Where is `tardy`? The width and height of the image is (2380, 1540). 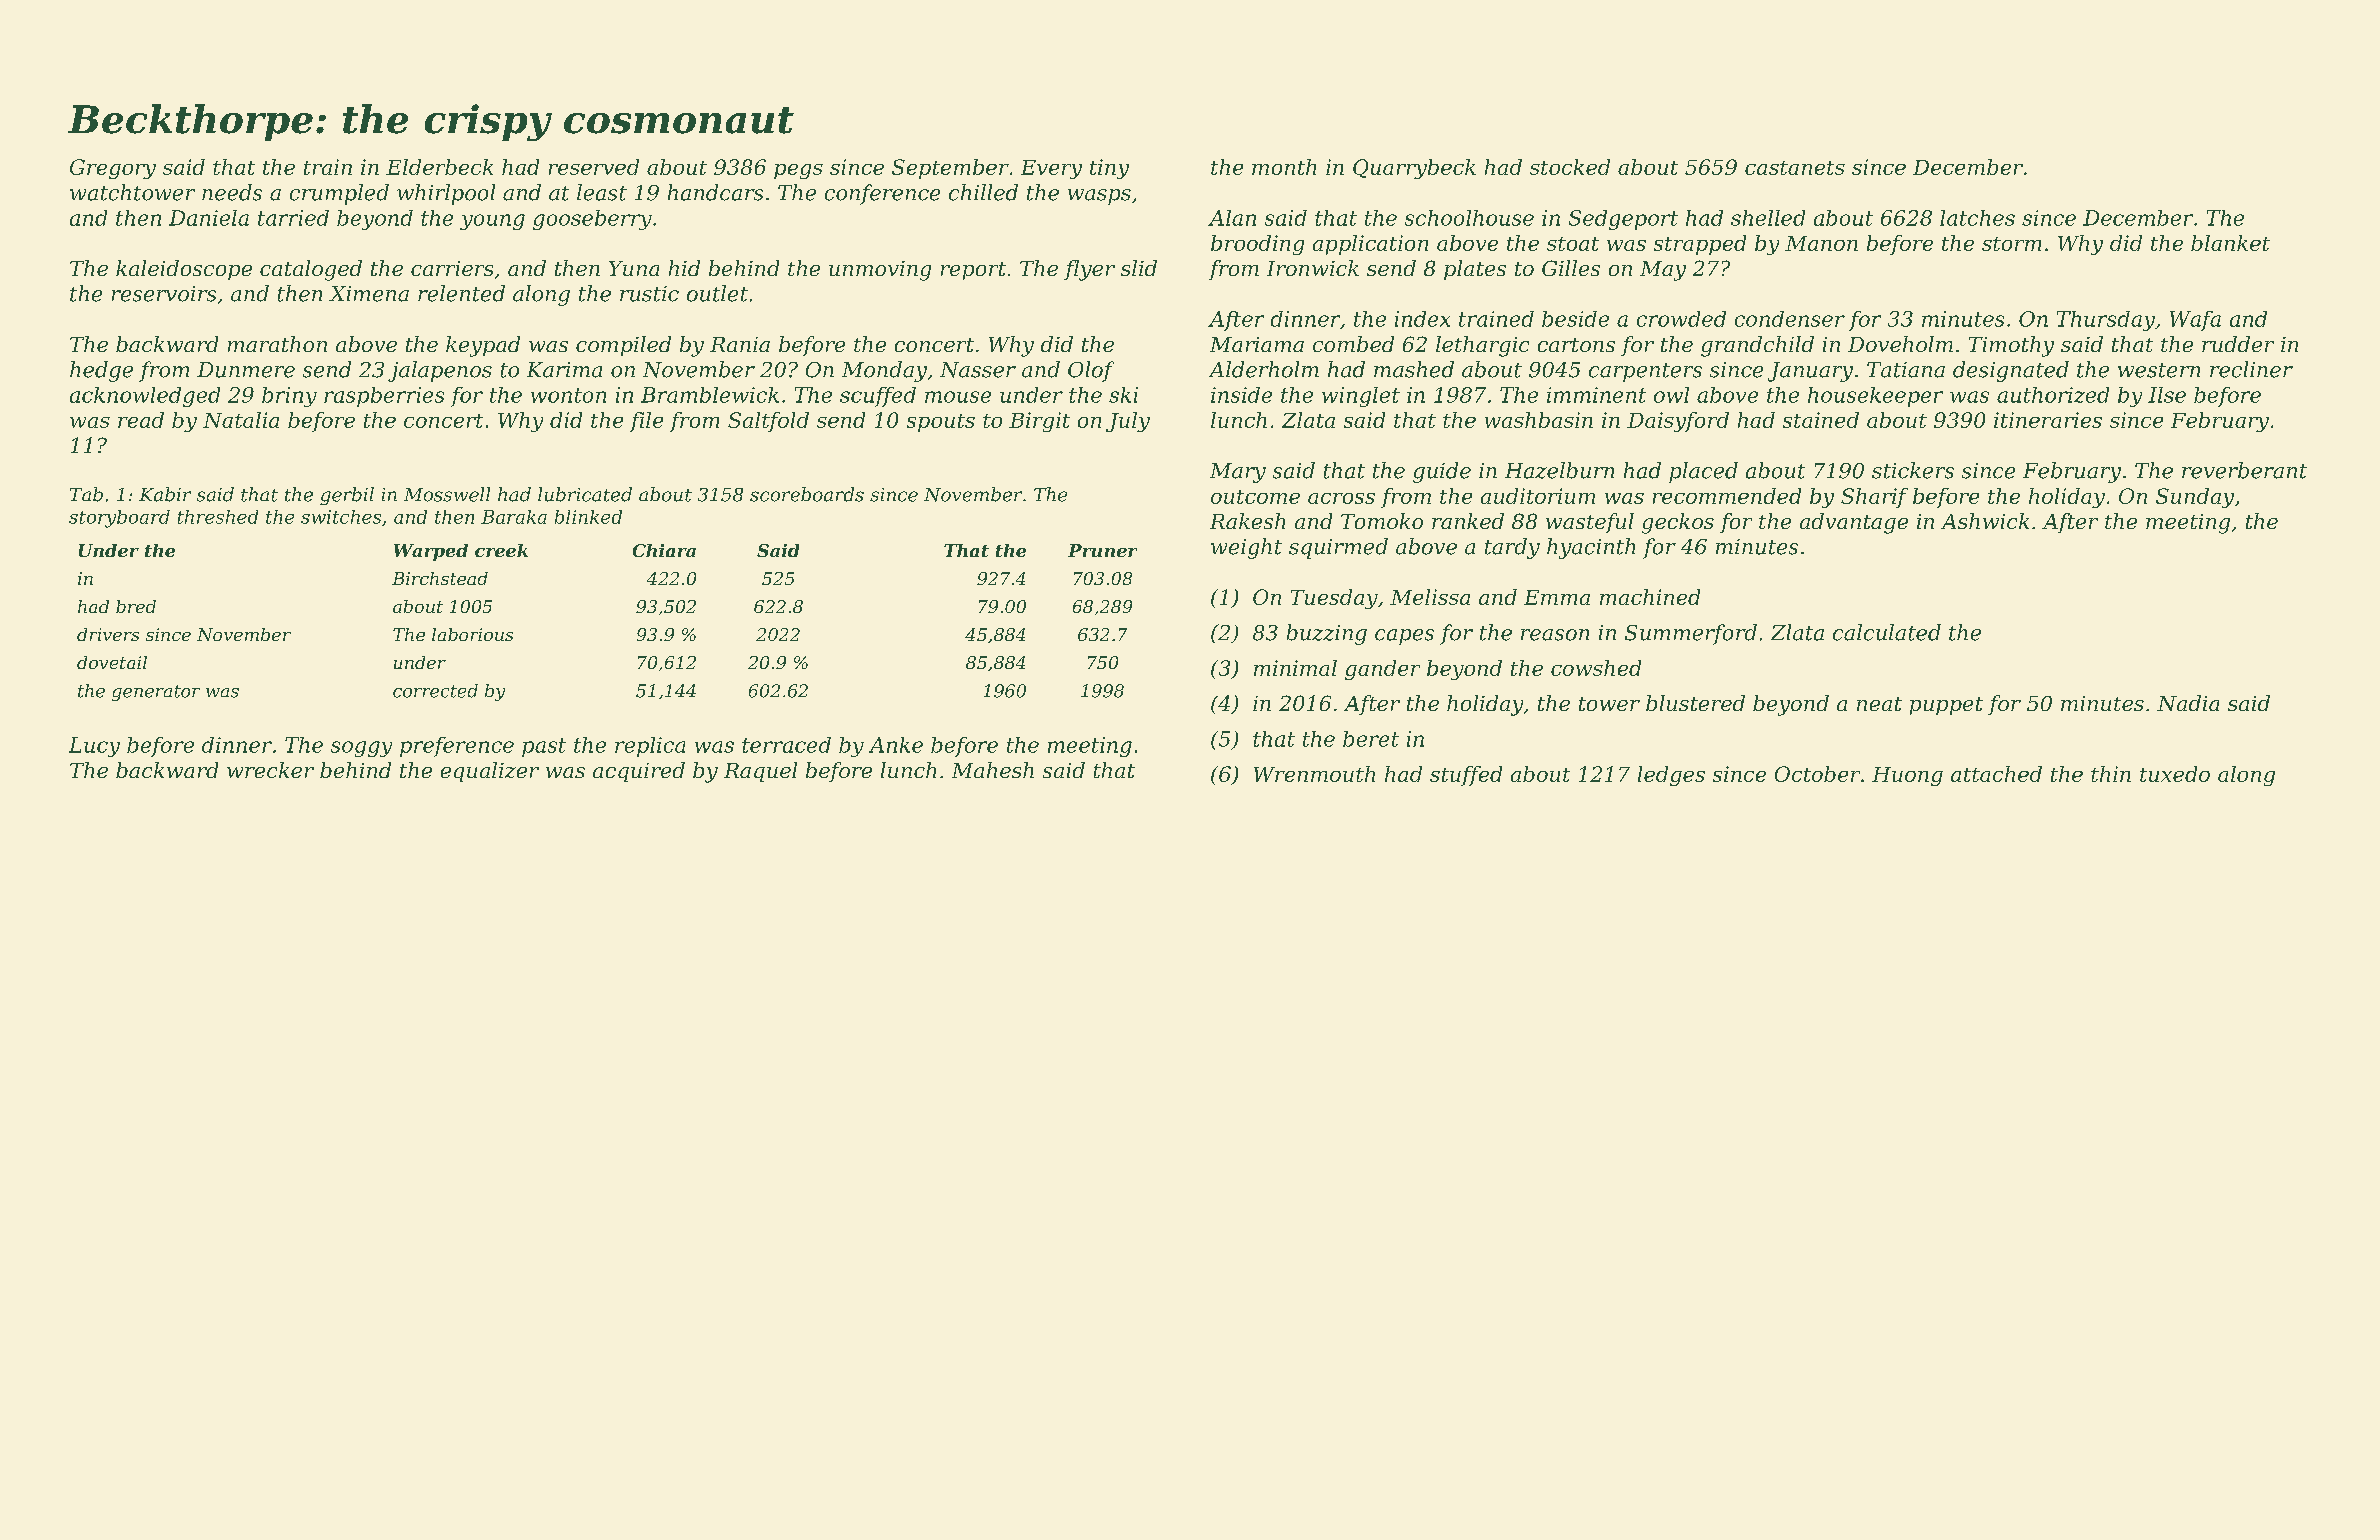 tardy is located at coordinates (1512, 548).
